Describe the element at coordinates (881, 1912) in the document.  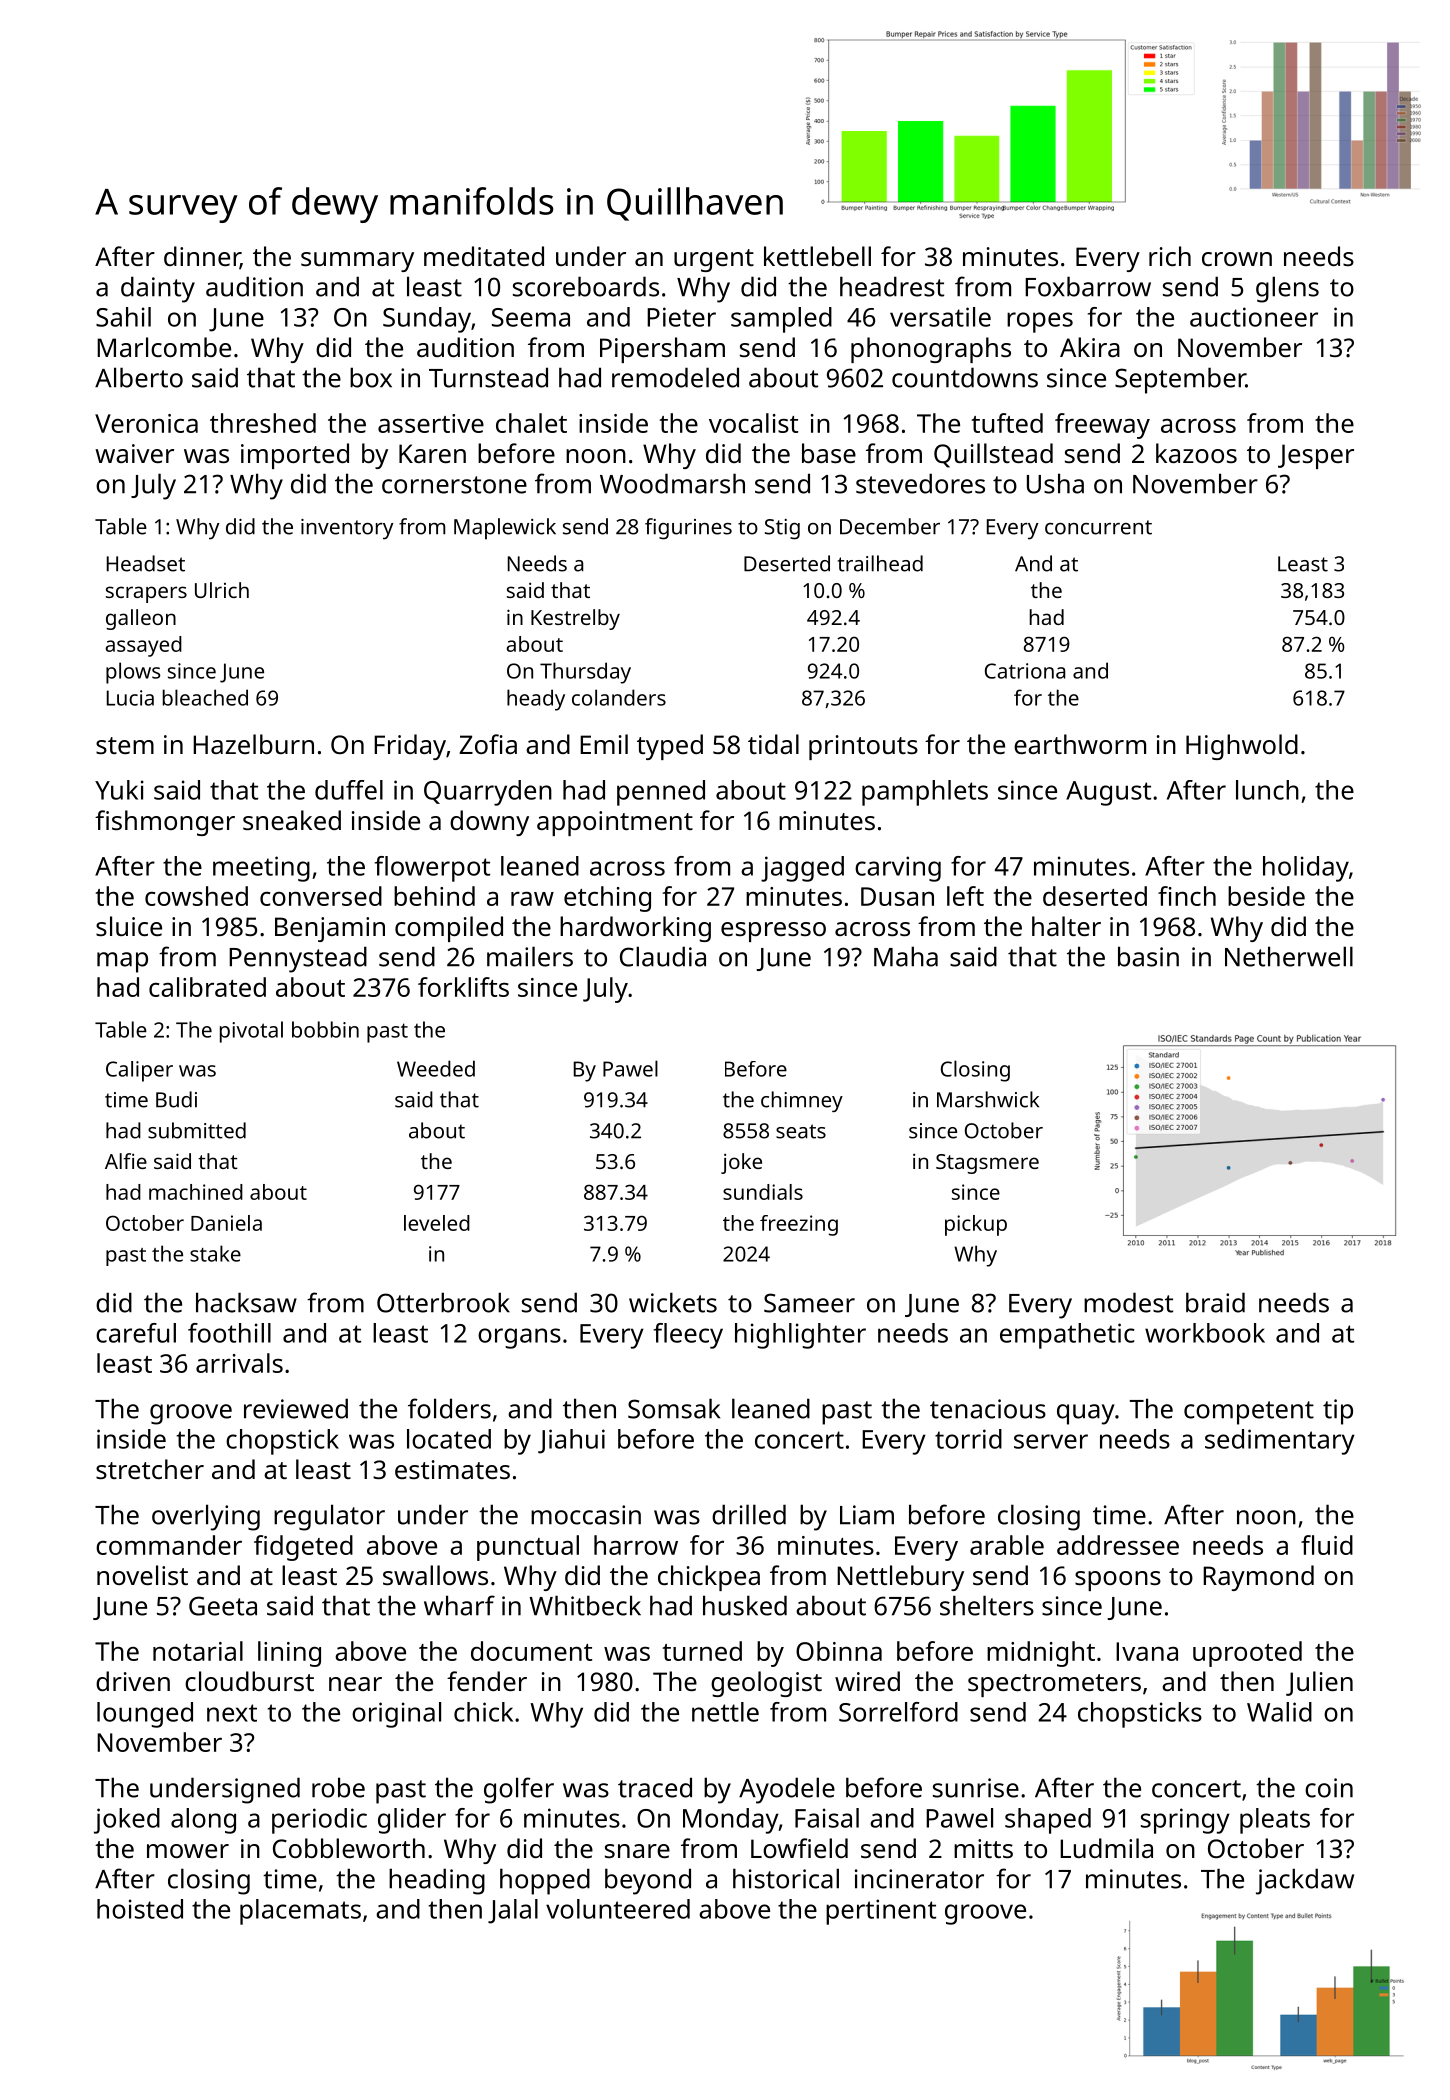
I see `pertinent` at that location.
